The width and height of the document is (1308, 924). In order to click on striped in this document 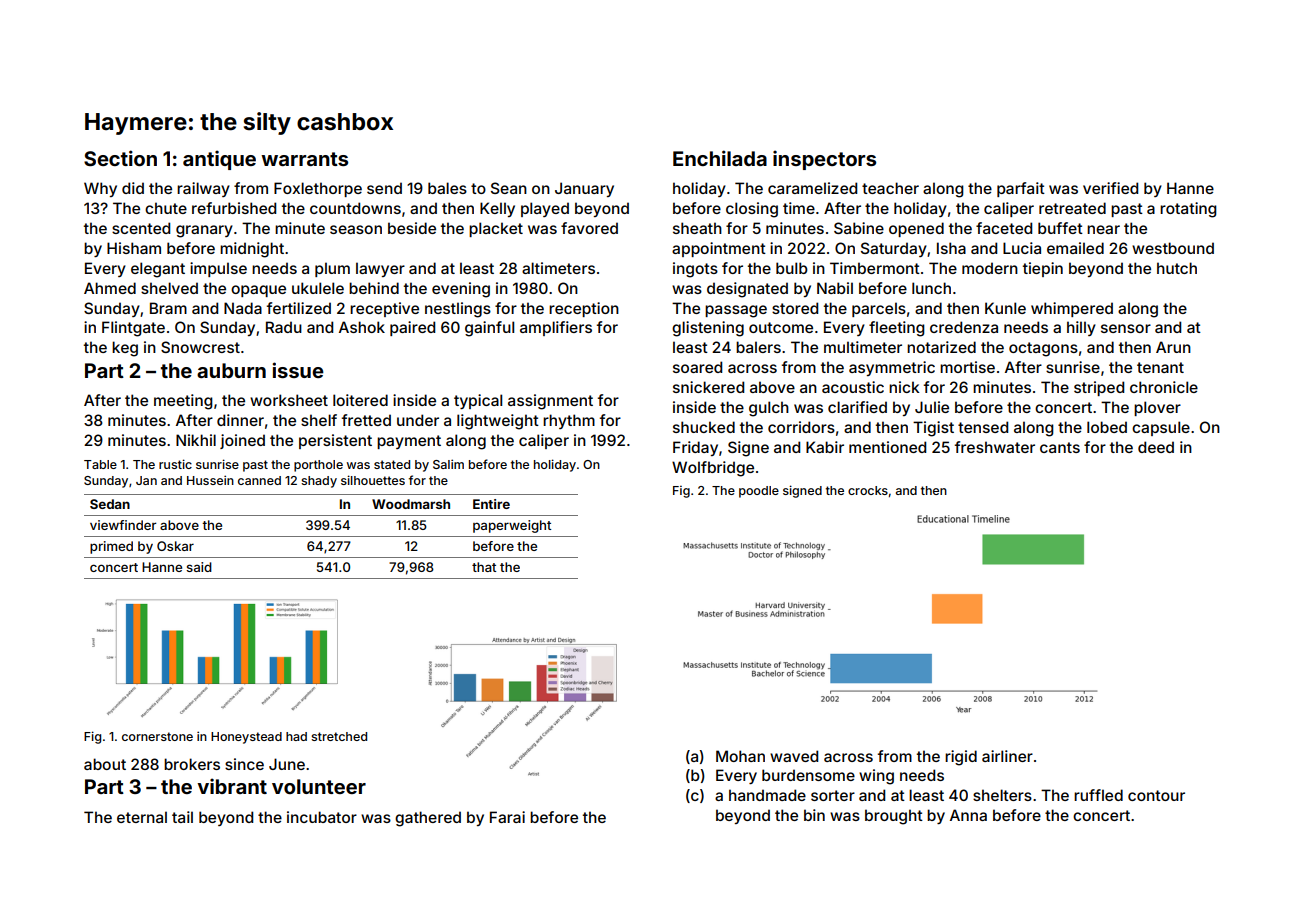, I will do `click(1099, 388)`.
